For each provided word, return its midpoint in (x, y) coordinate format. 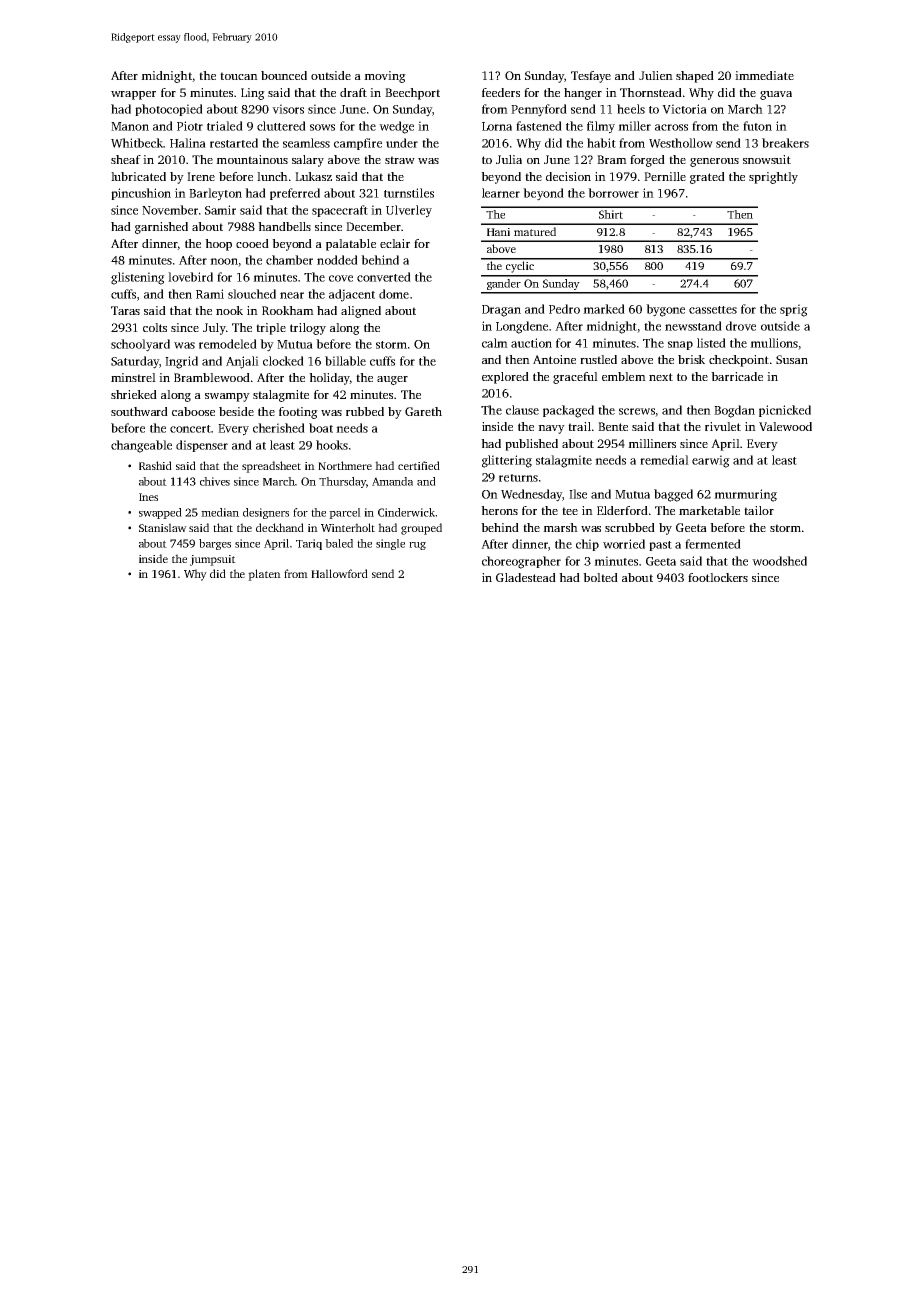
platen (264, 575)
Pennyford (539, 110)
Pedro (564, 309)
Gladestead (526, 577)
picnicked (785, 411)
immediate (764, 75)
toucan (239, 76)
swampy (227, 397)
